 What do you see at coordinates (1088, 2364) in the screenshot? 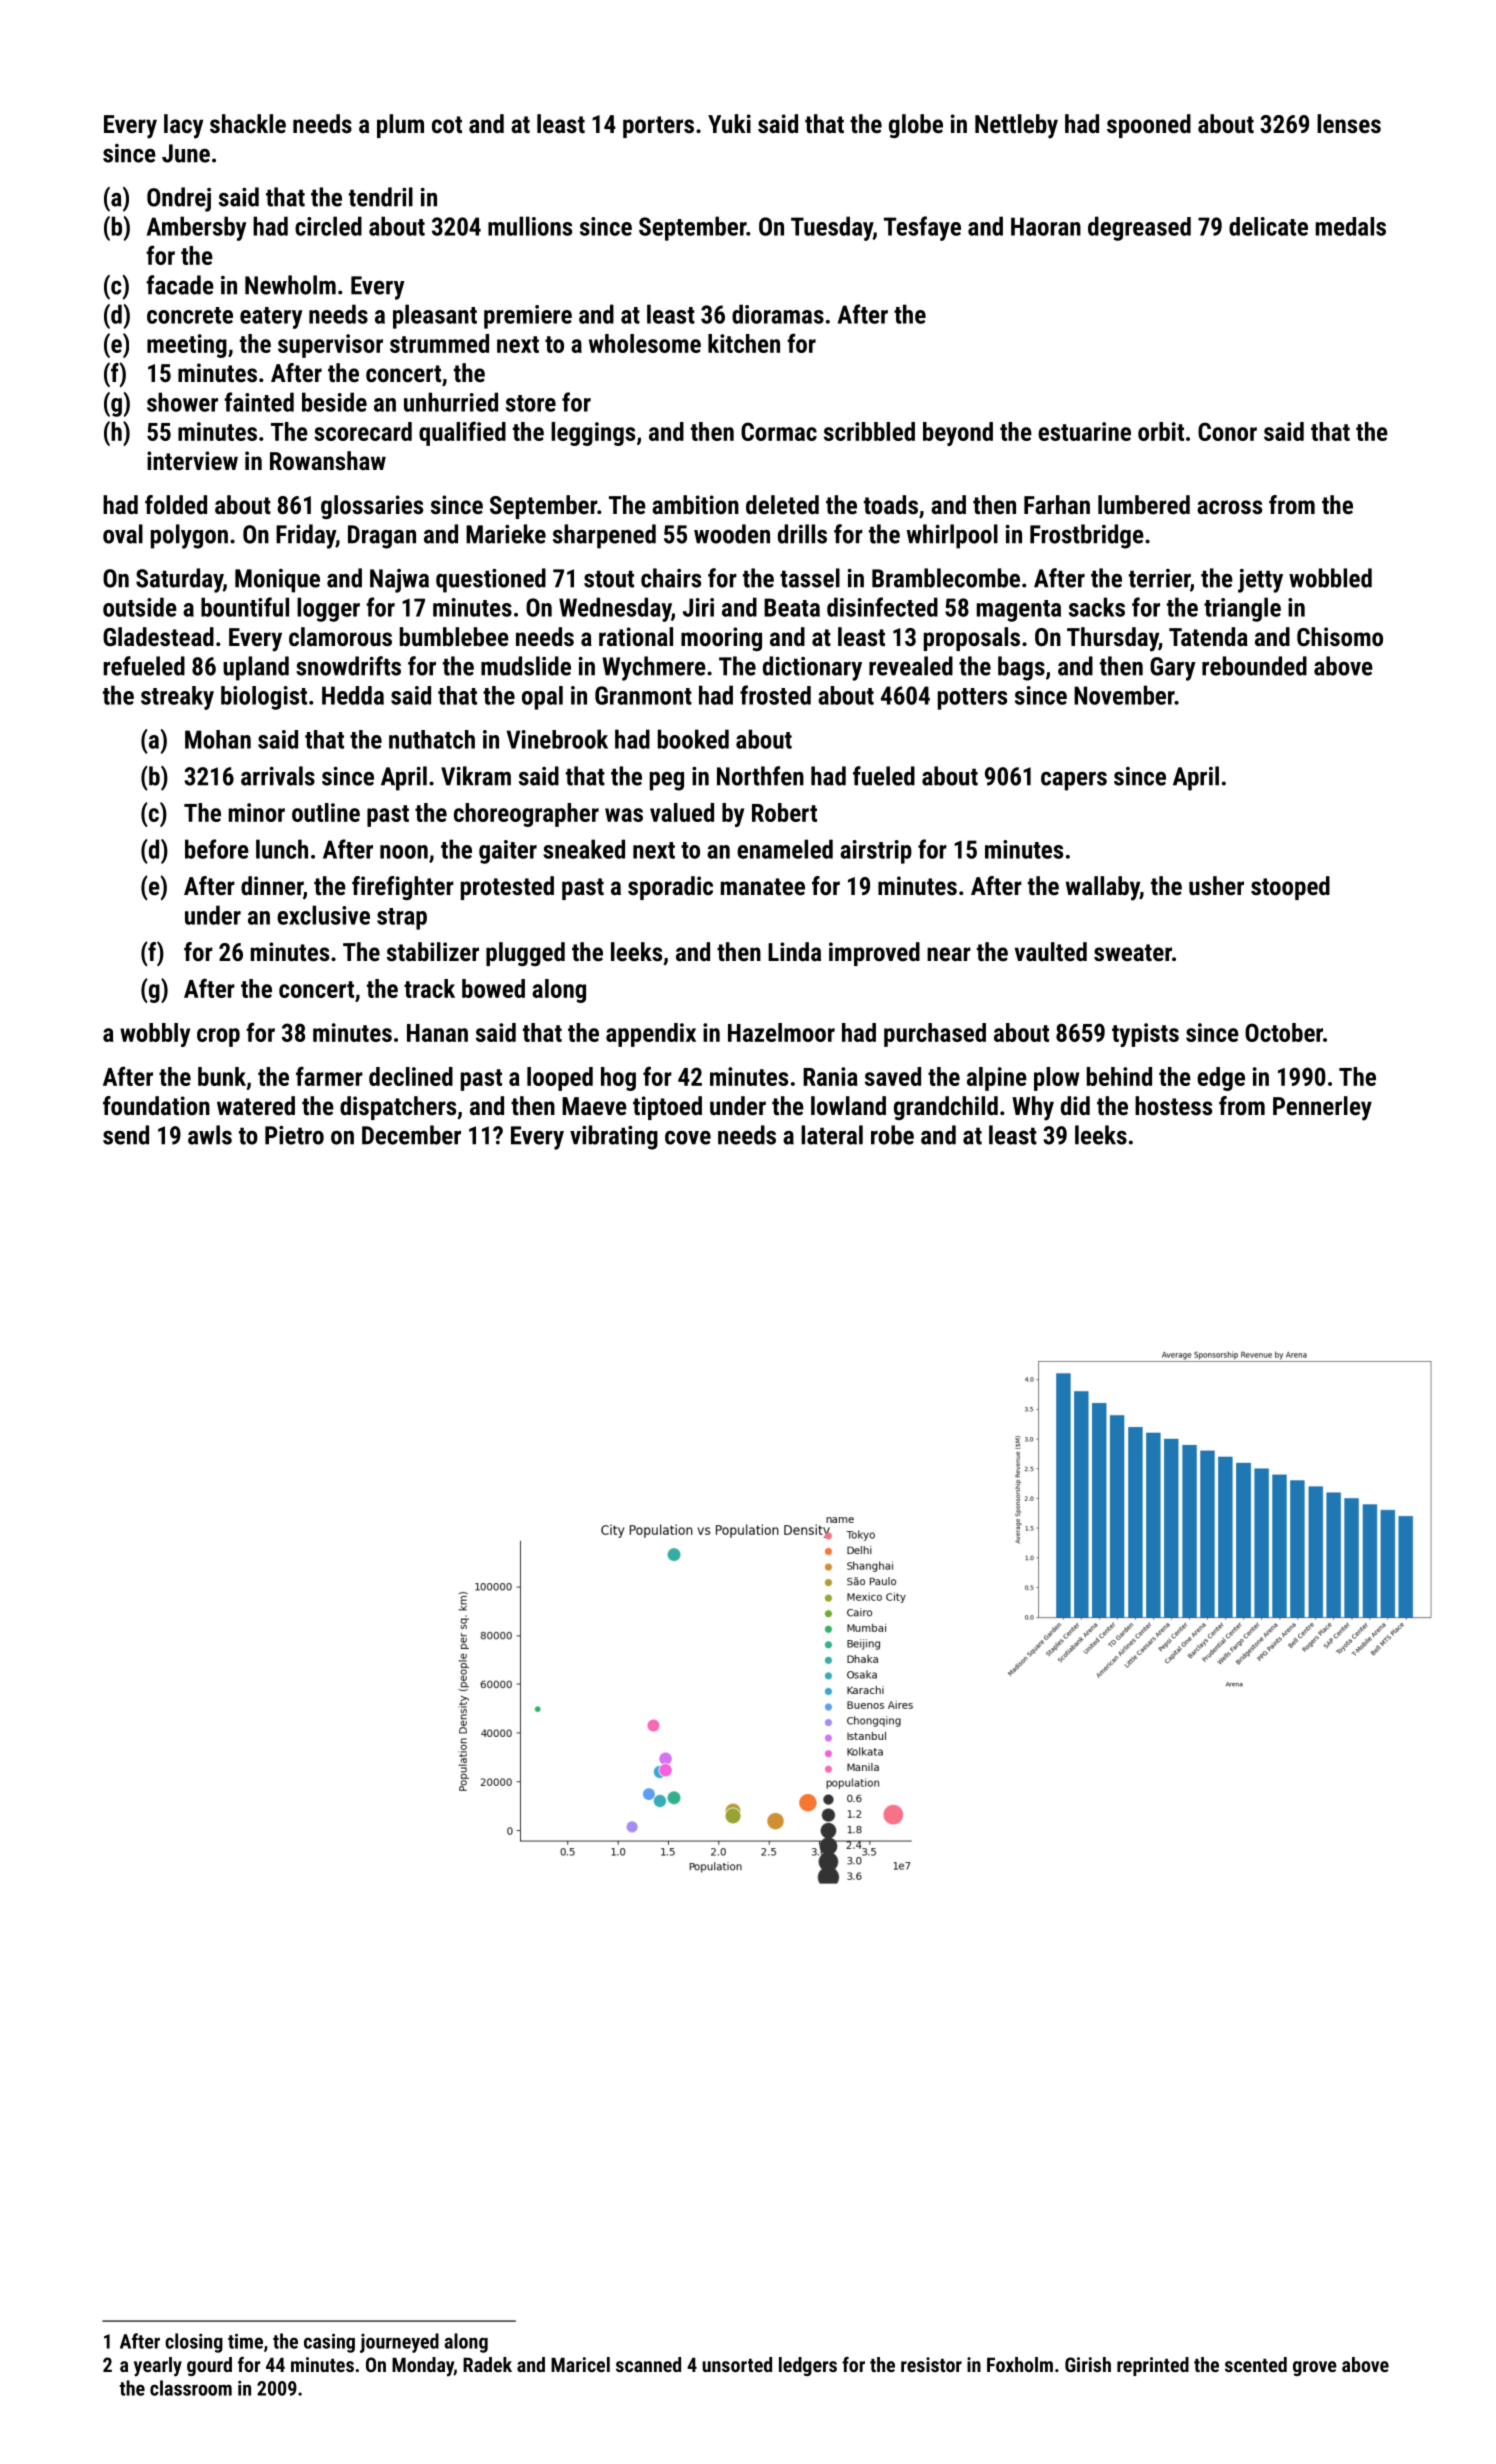
I see `Girish` at bounding box center [1088, 2364].
